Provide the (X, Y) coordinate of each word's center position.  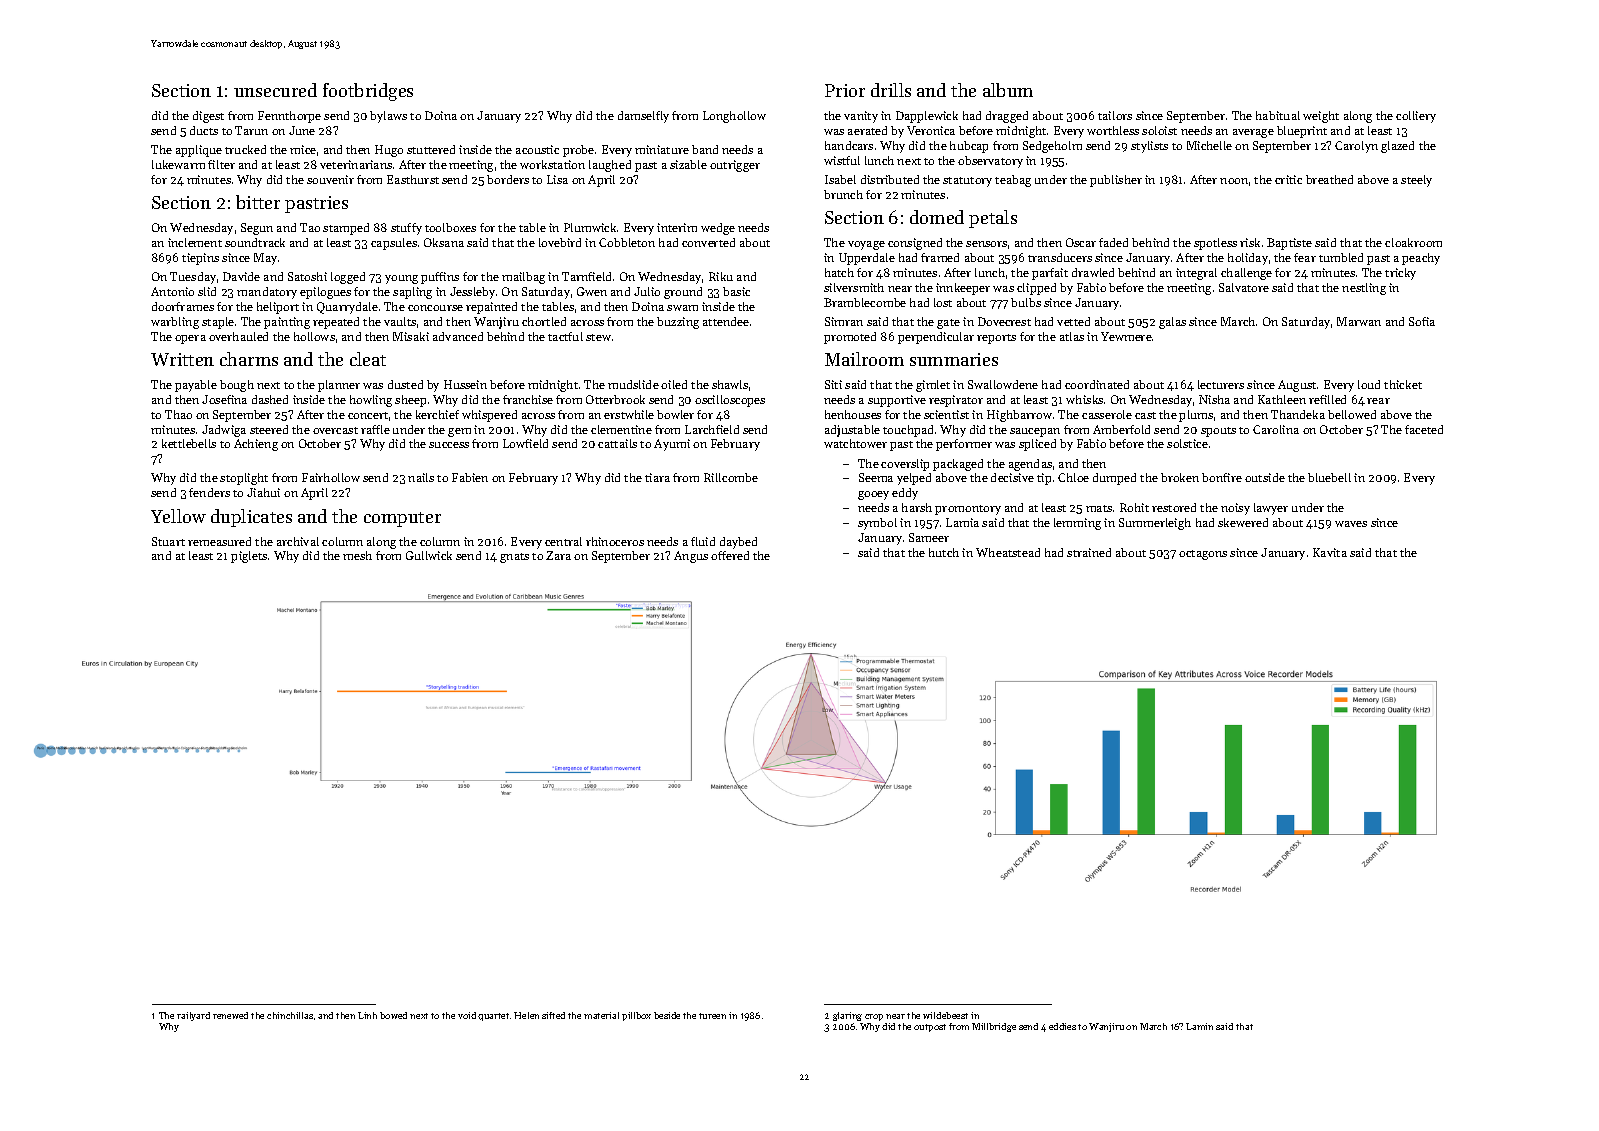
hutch (944, 552)
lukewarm (178, 164)
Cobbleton (627, 242)
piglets (249, 557)
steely (1416, 181)
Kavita (1330, 552)
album (1008, 90)
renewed (230, 1015)
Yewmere (1126, 336)
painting (287, 323)
